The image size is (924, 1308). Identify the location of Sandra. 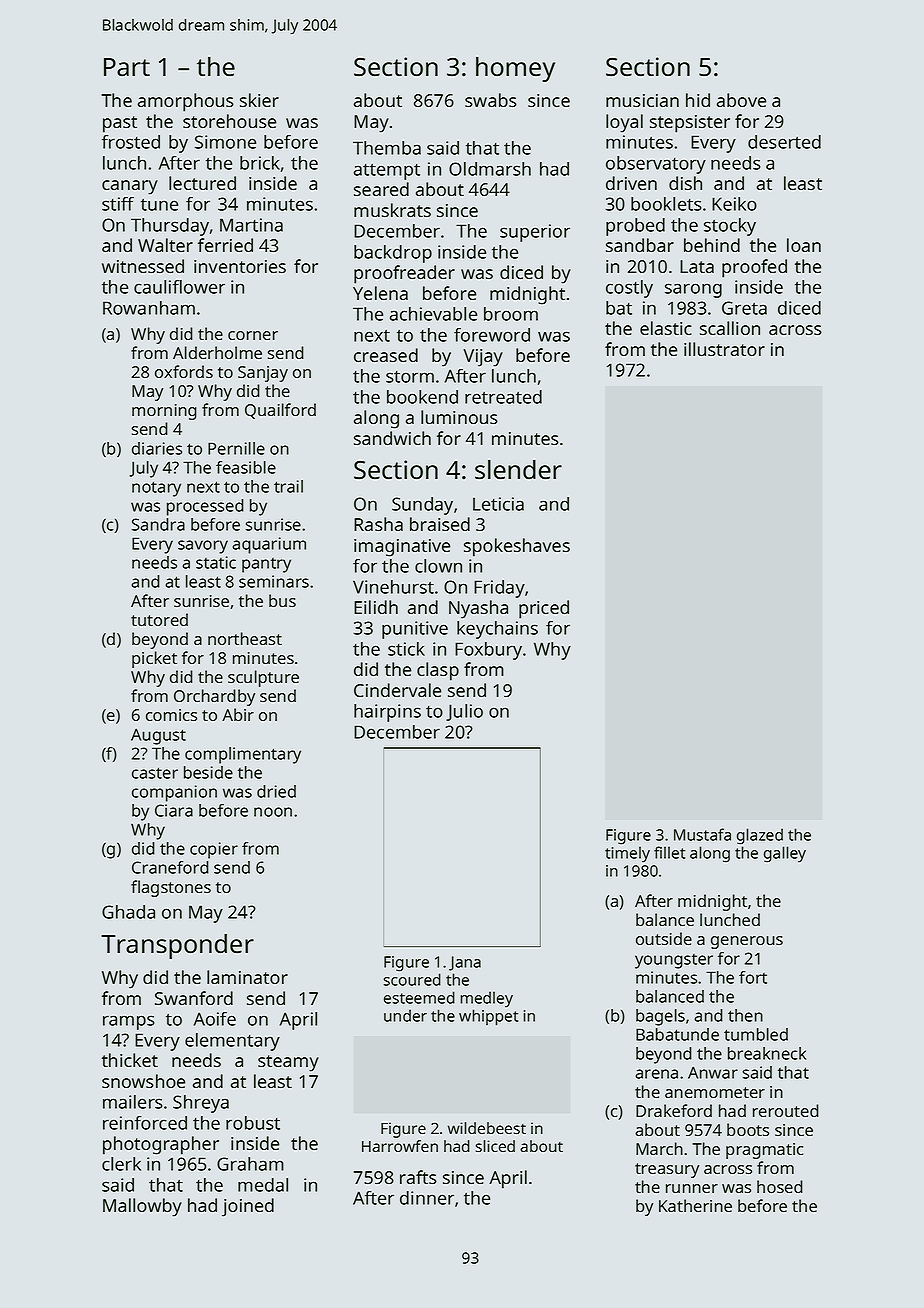
(158, 524).
